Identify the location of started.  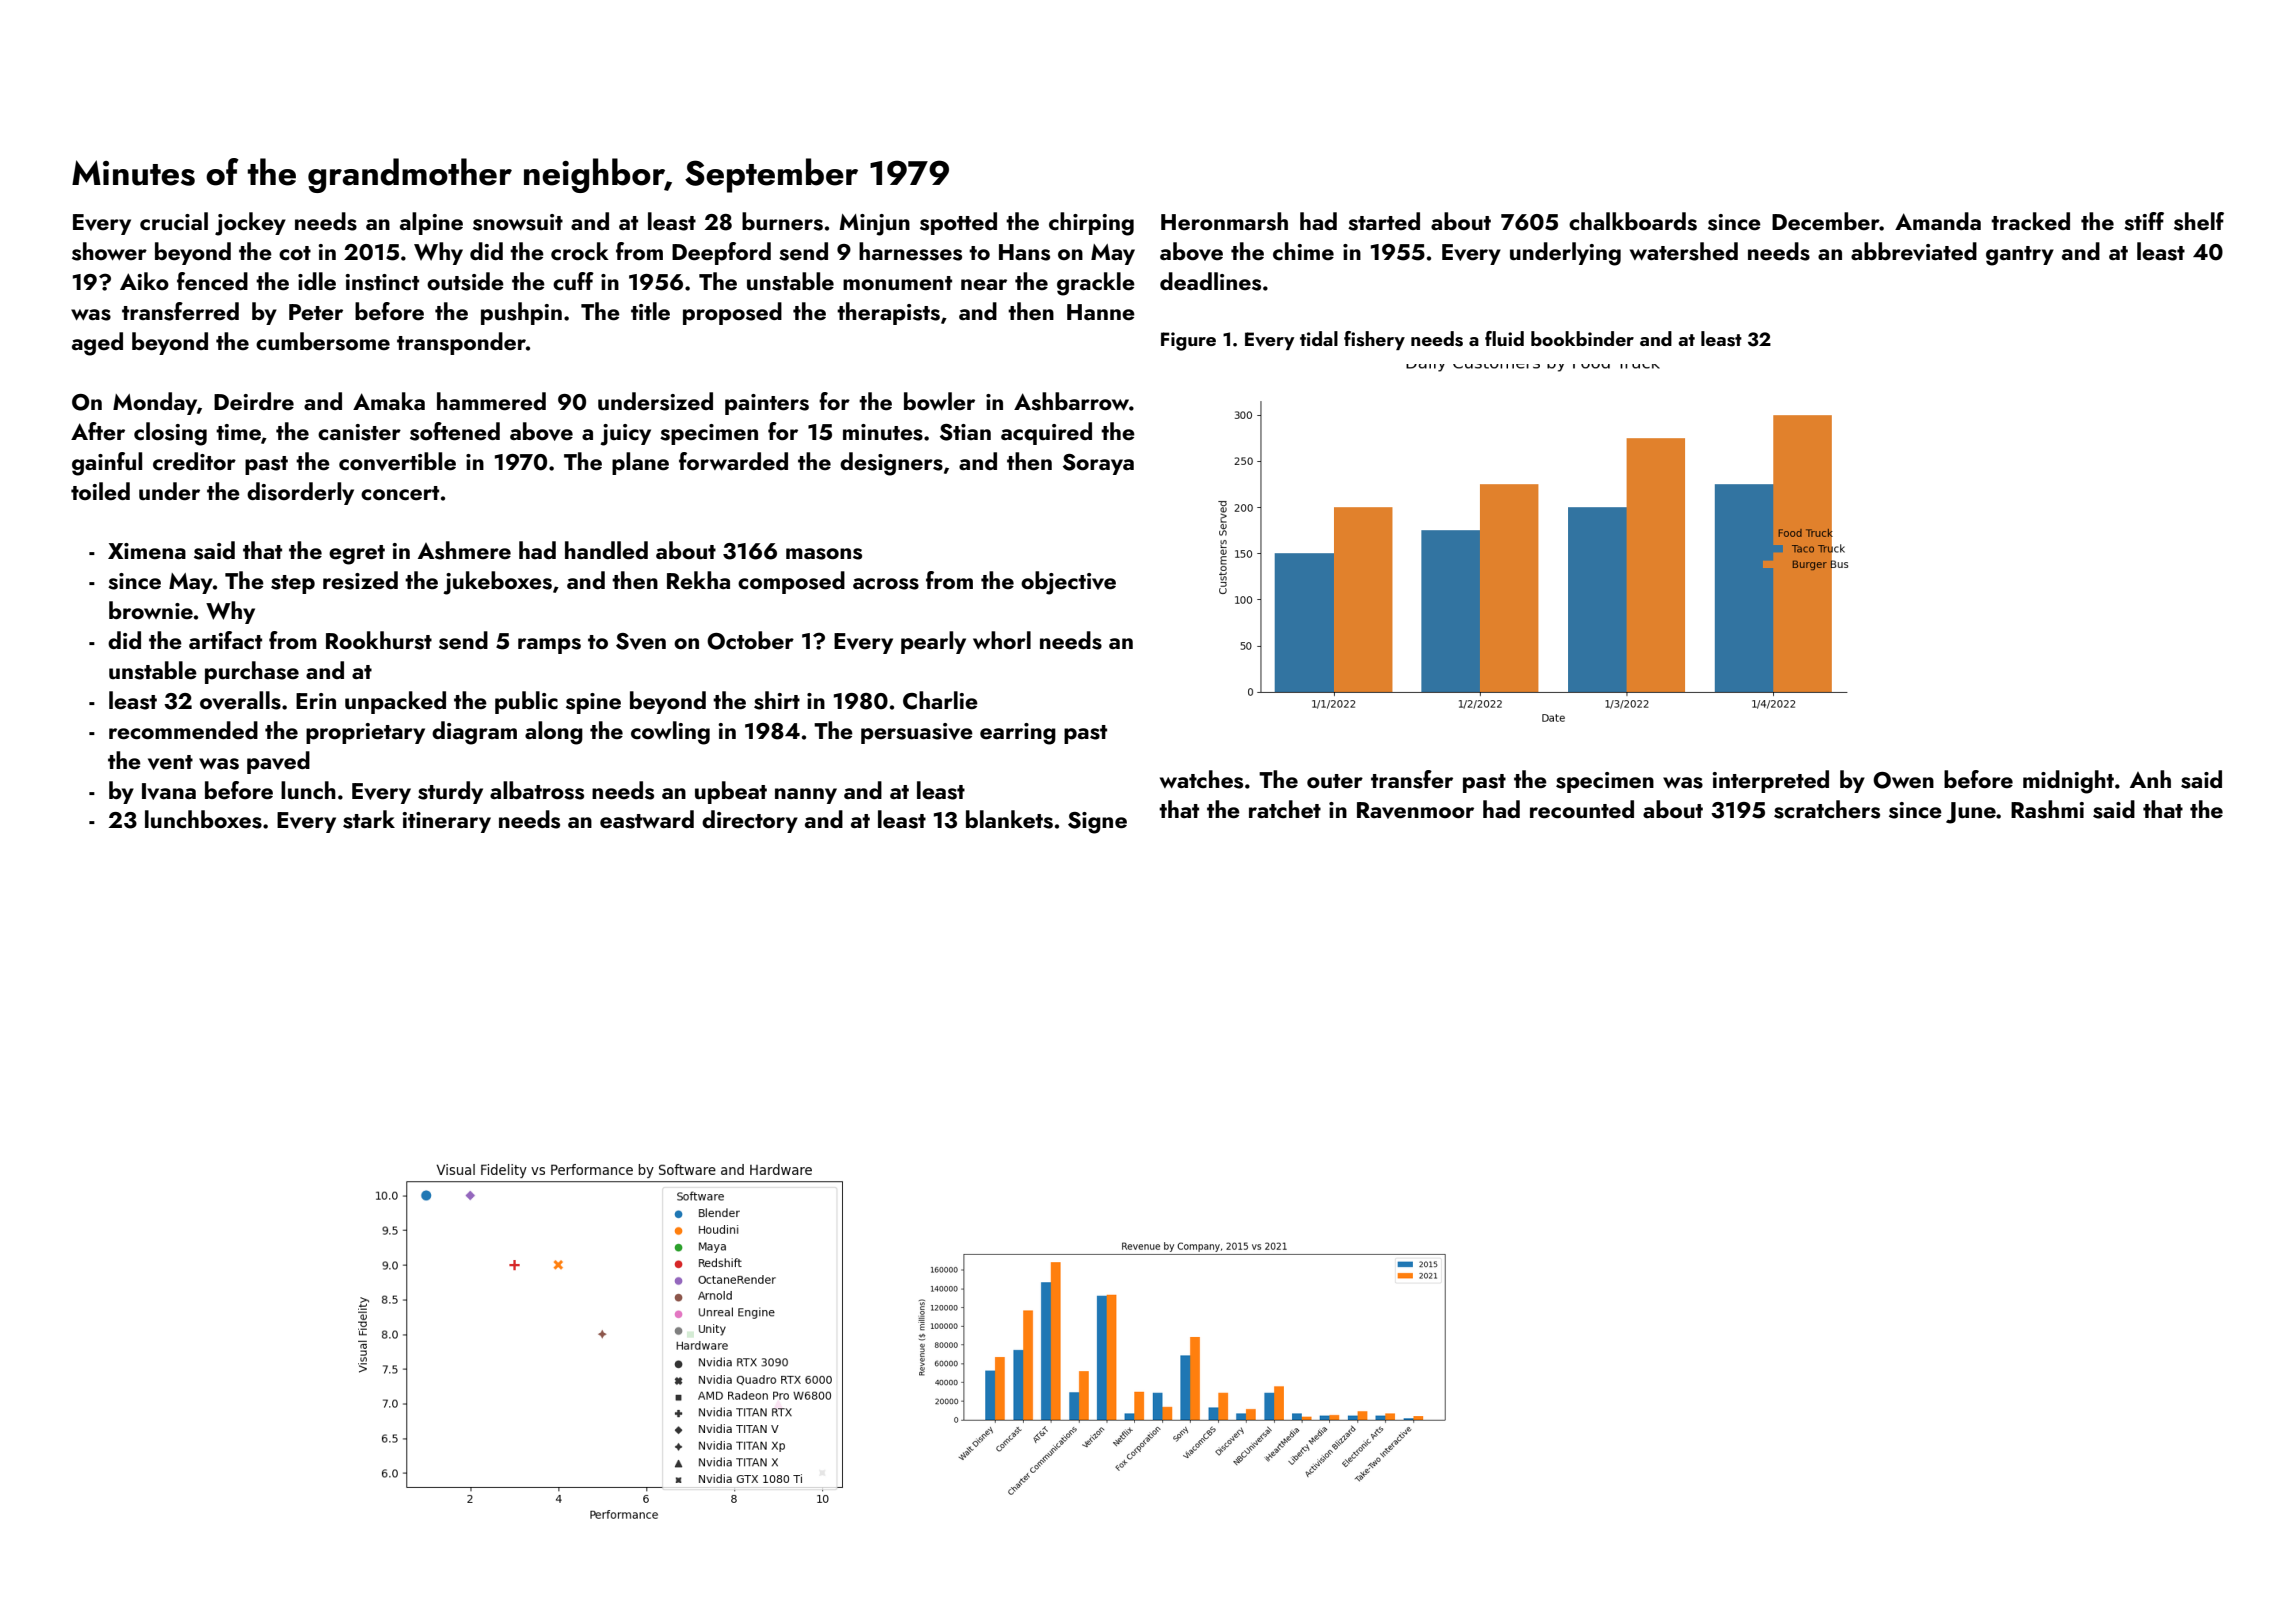
(1384, 221).
